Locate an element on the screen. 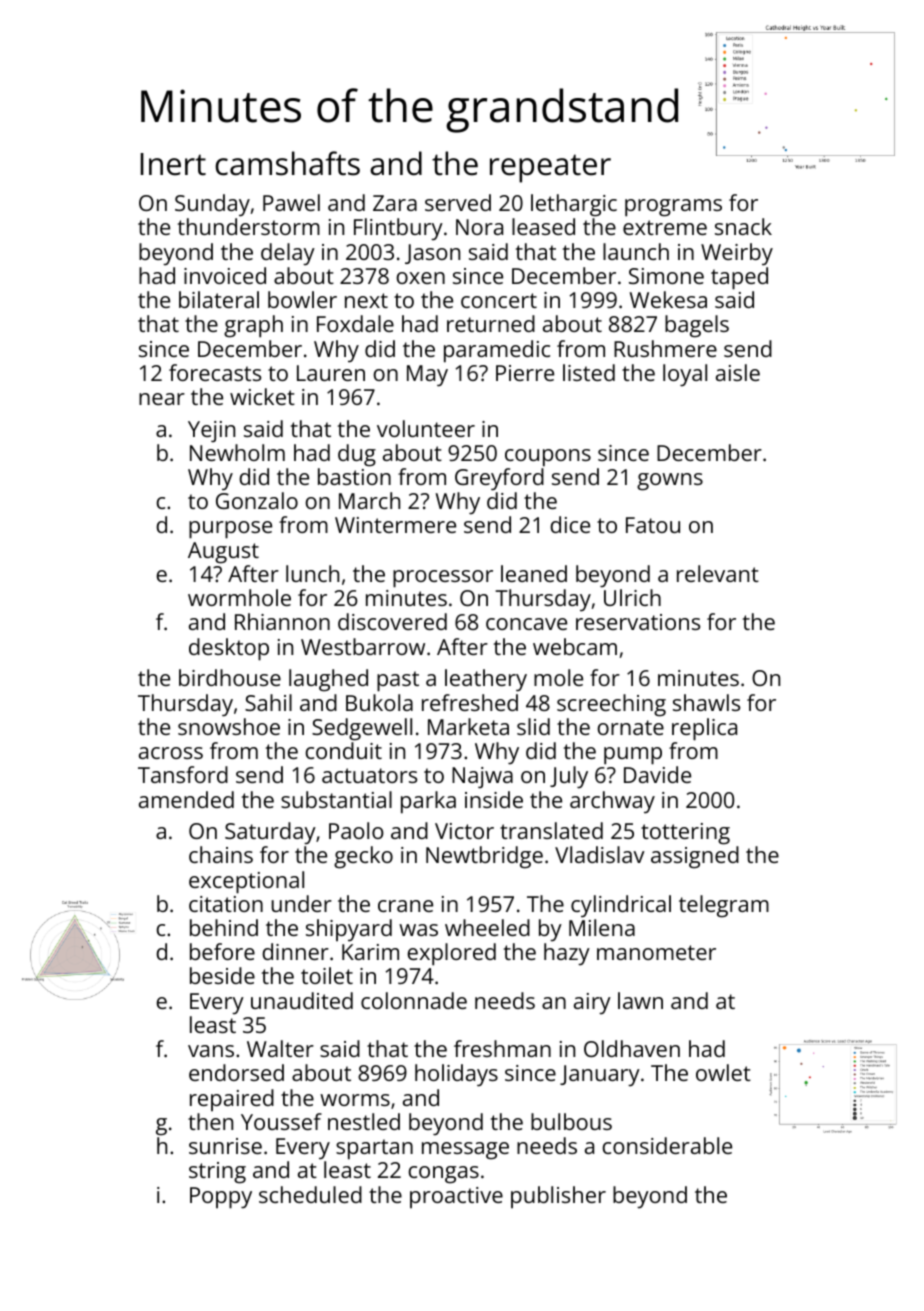 The height and width of the screenshot is (1311, 924). proactive is located at coordinates (456, 1197).
